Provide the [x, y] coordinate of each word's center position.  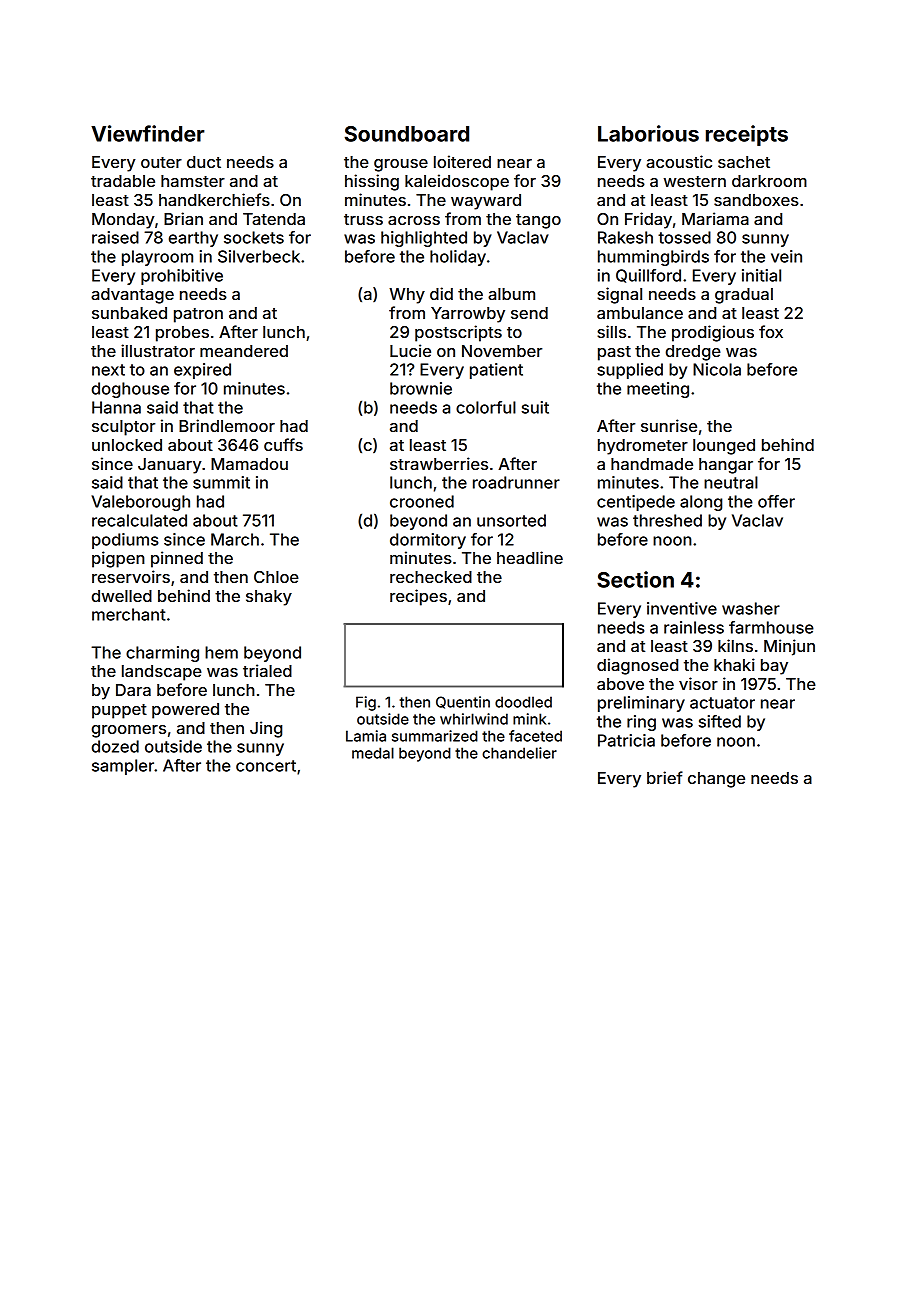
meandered [244, 351]
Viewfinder [148, 133]
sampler [123, 767]
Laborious [648, 133]
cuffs [283, 444]
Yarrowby [468, 315]
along [701, 503]
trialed [267, 670]
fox [771, 331]
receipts [747, 135]
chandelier [519, 753]
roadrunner [516, 482]
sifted [720, 721]
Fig [366, 703]
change [716, 780]
